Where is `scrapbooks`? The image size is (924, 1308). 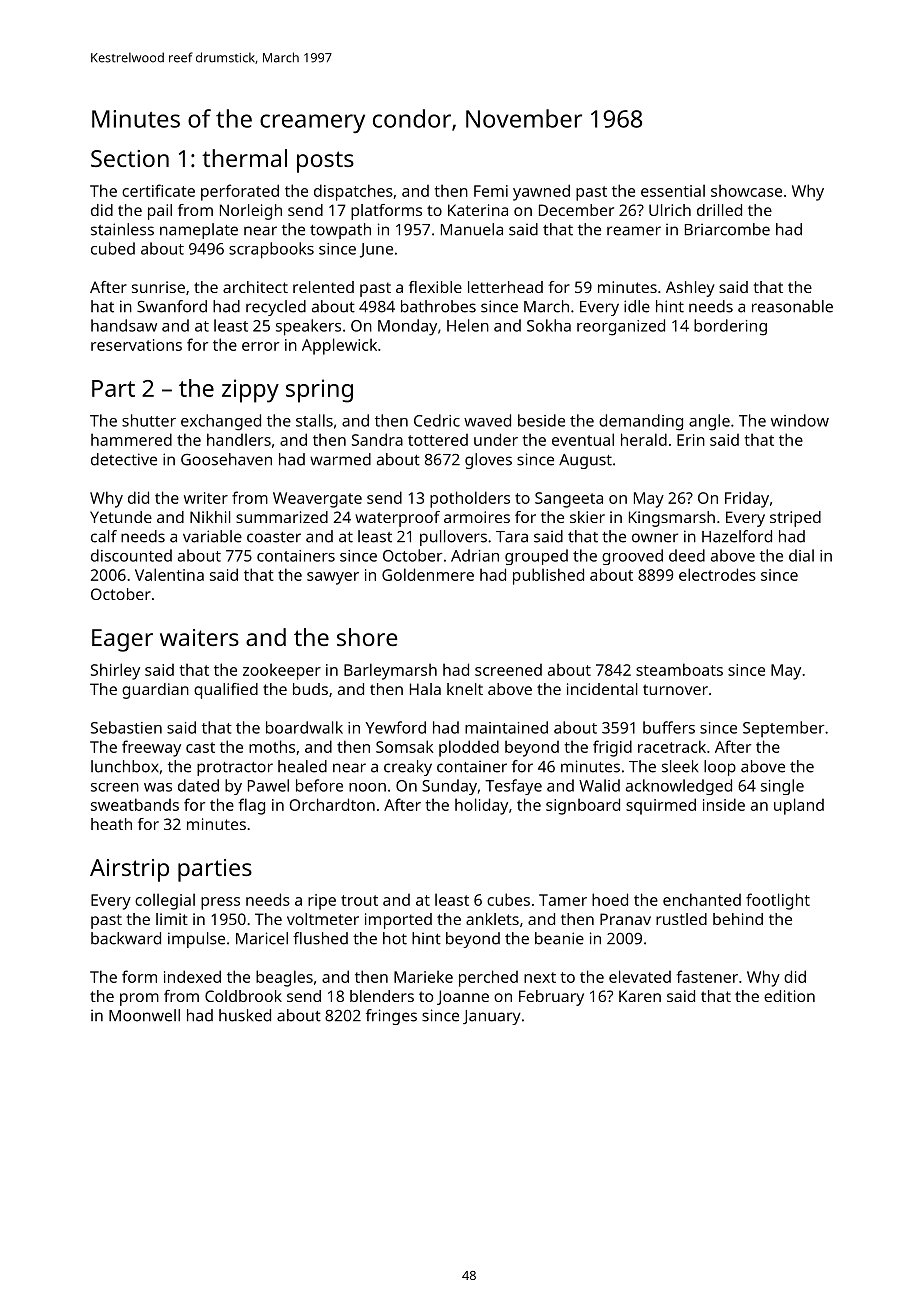
scrapbooks is located at coordinates (271, 250).
